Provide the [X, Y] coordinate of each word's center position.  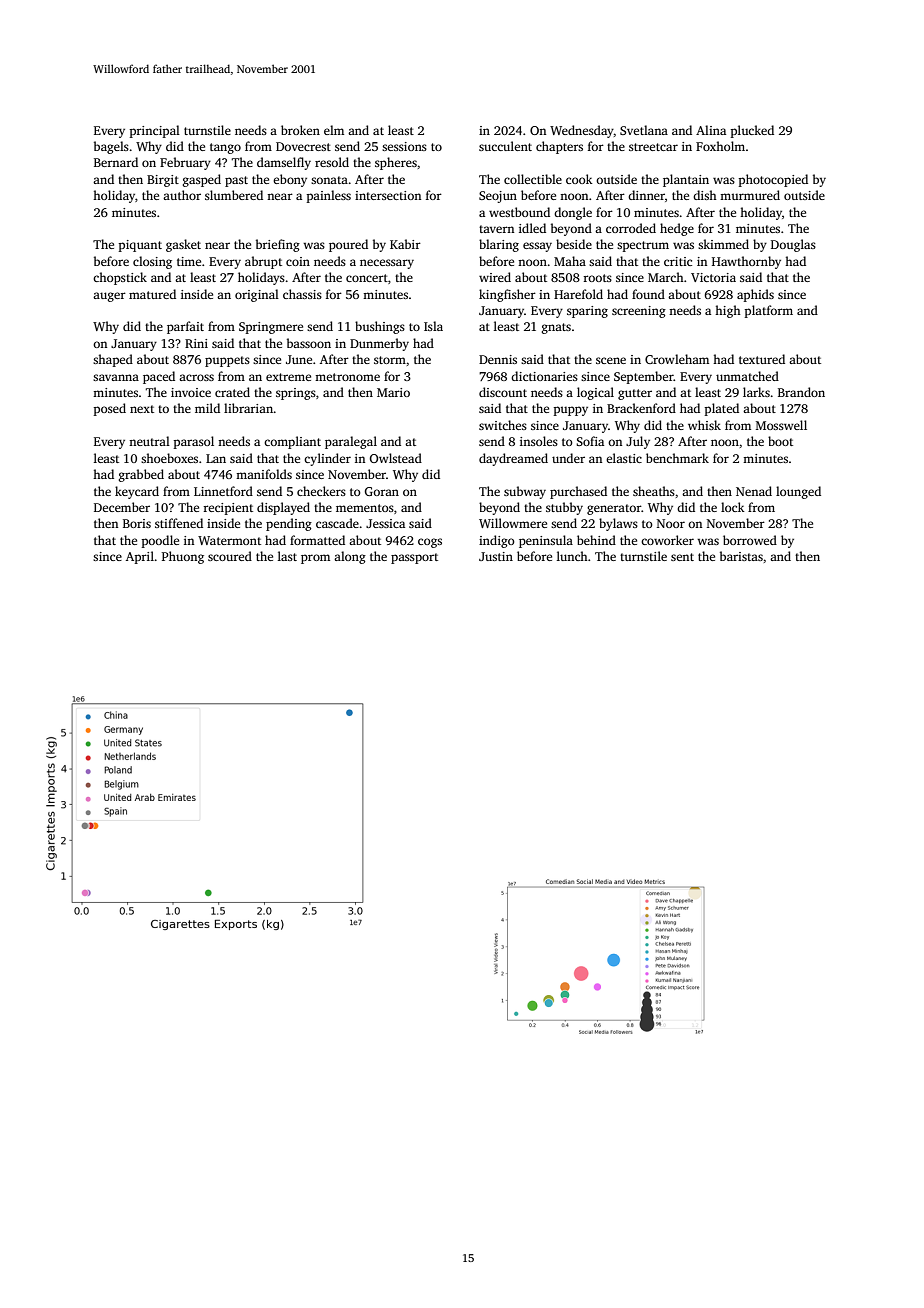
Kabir [405, 244]
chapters [559, 147]
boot [780, 441]
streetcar [653, 147]
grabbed [141, 475]
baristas [741, 556]
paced [159, 377]
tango [225, 148]
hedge [677, 229]
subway [525, 492]
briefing [278, 245]
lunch [572, 556]
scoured [230, 556]
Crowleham [677, 359]
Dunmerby [379, 344]
